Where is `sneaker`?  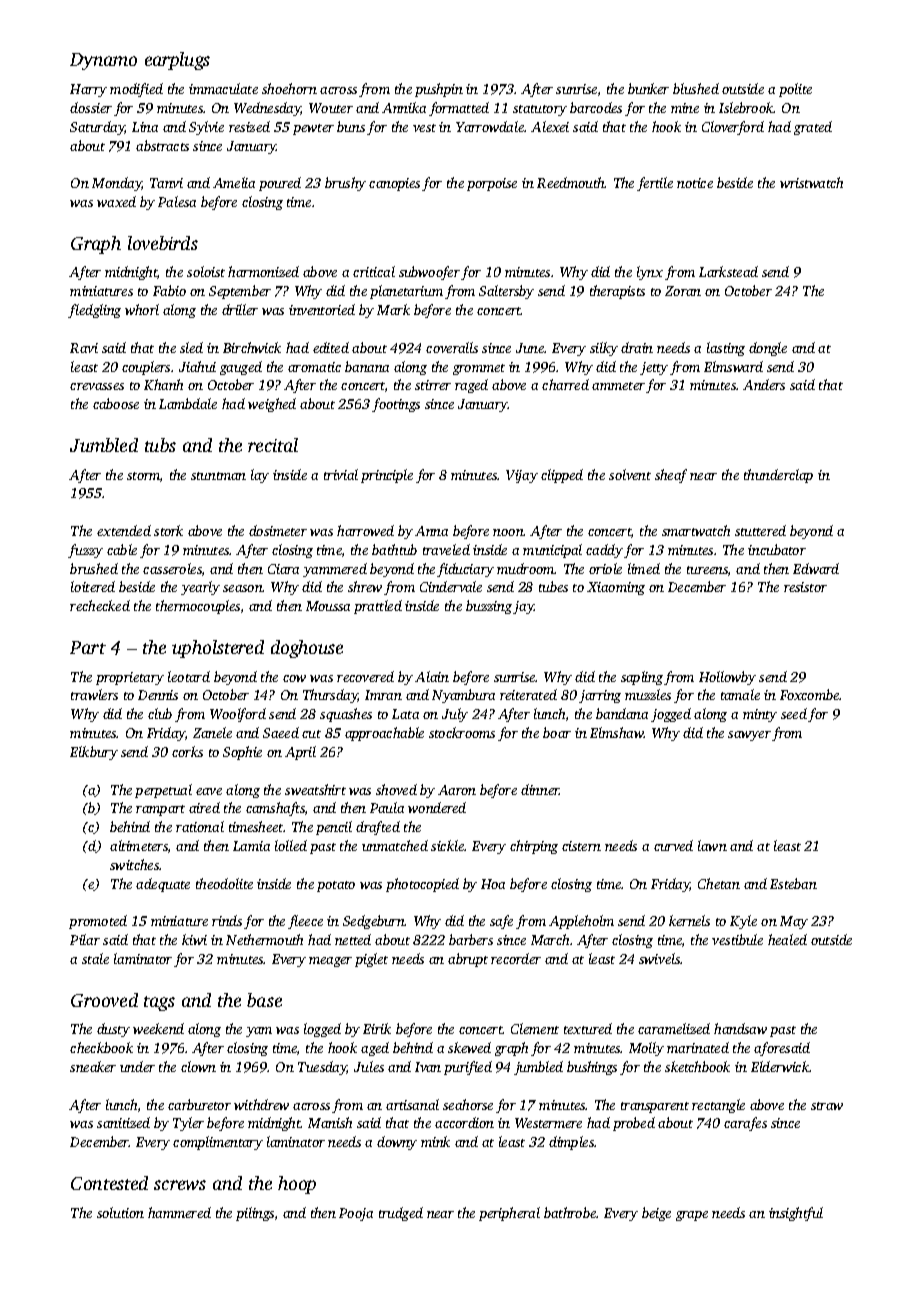 sneaker is located at coordinates (93, 1066).
